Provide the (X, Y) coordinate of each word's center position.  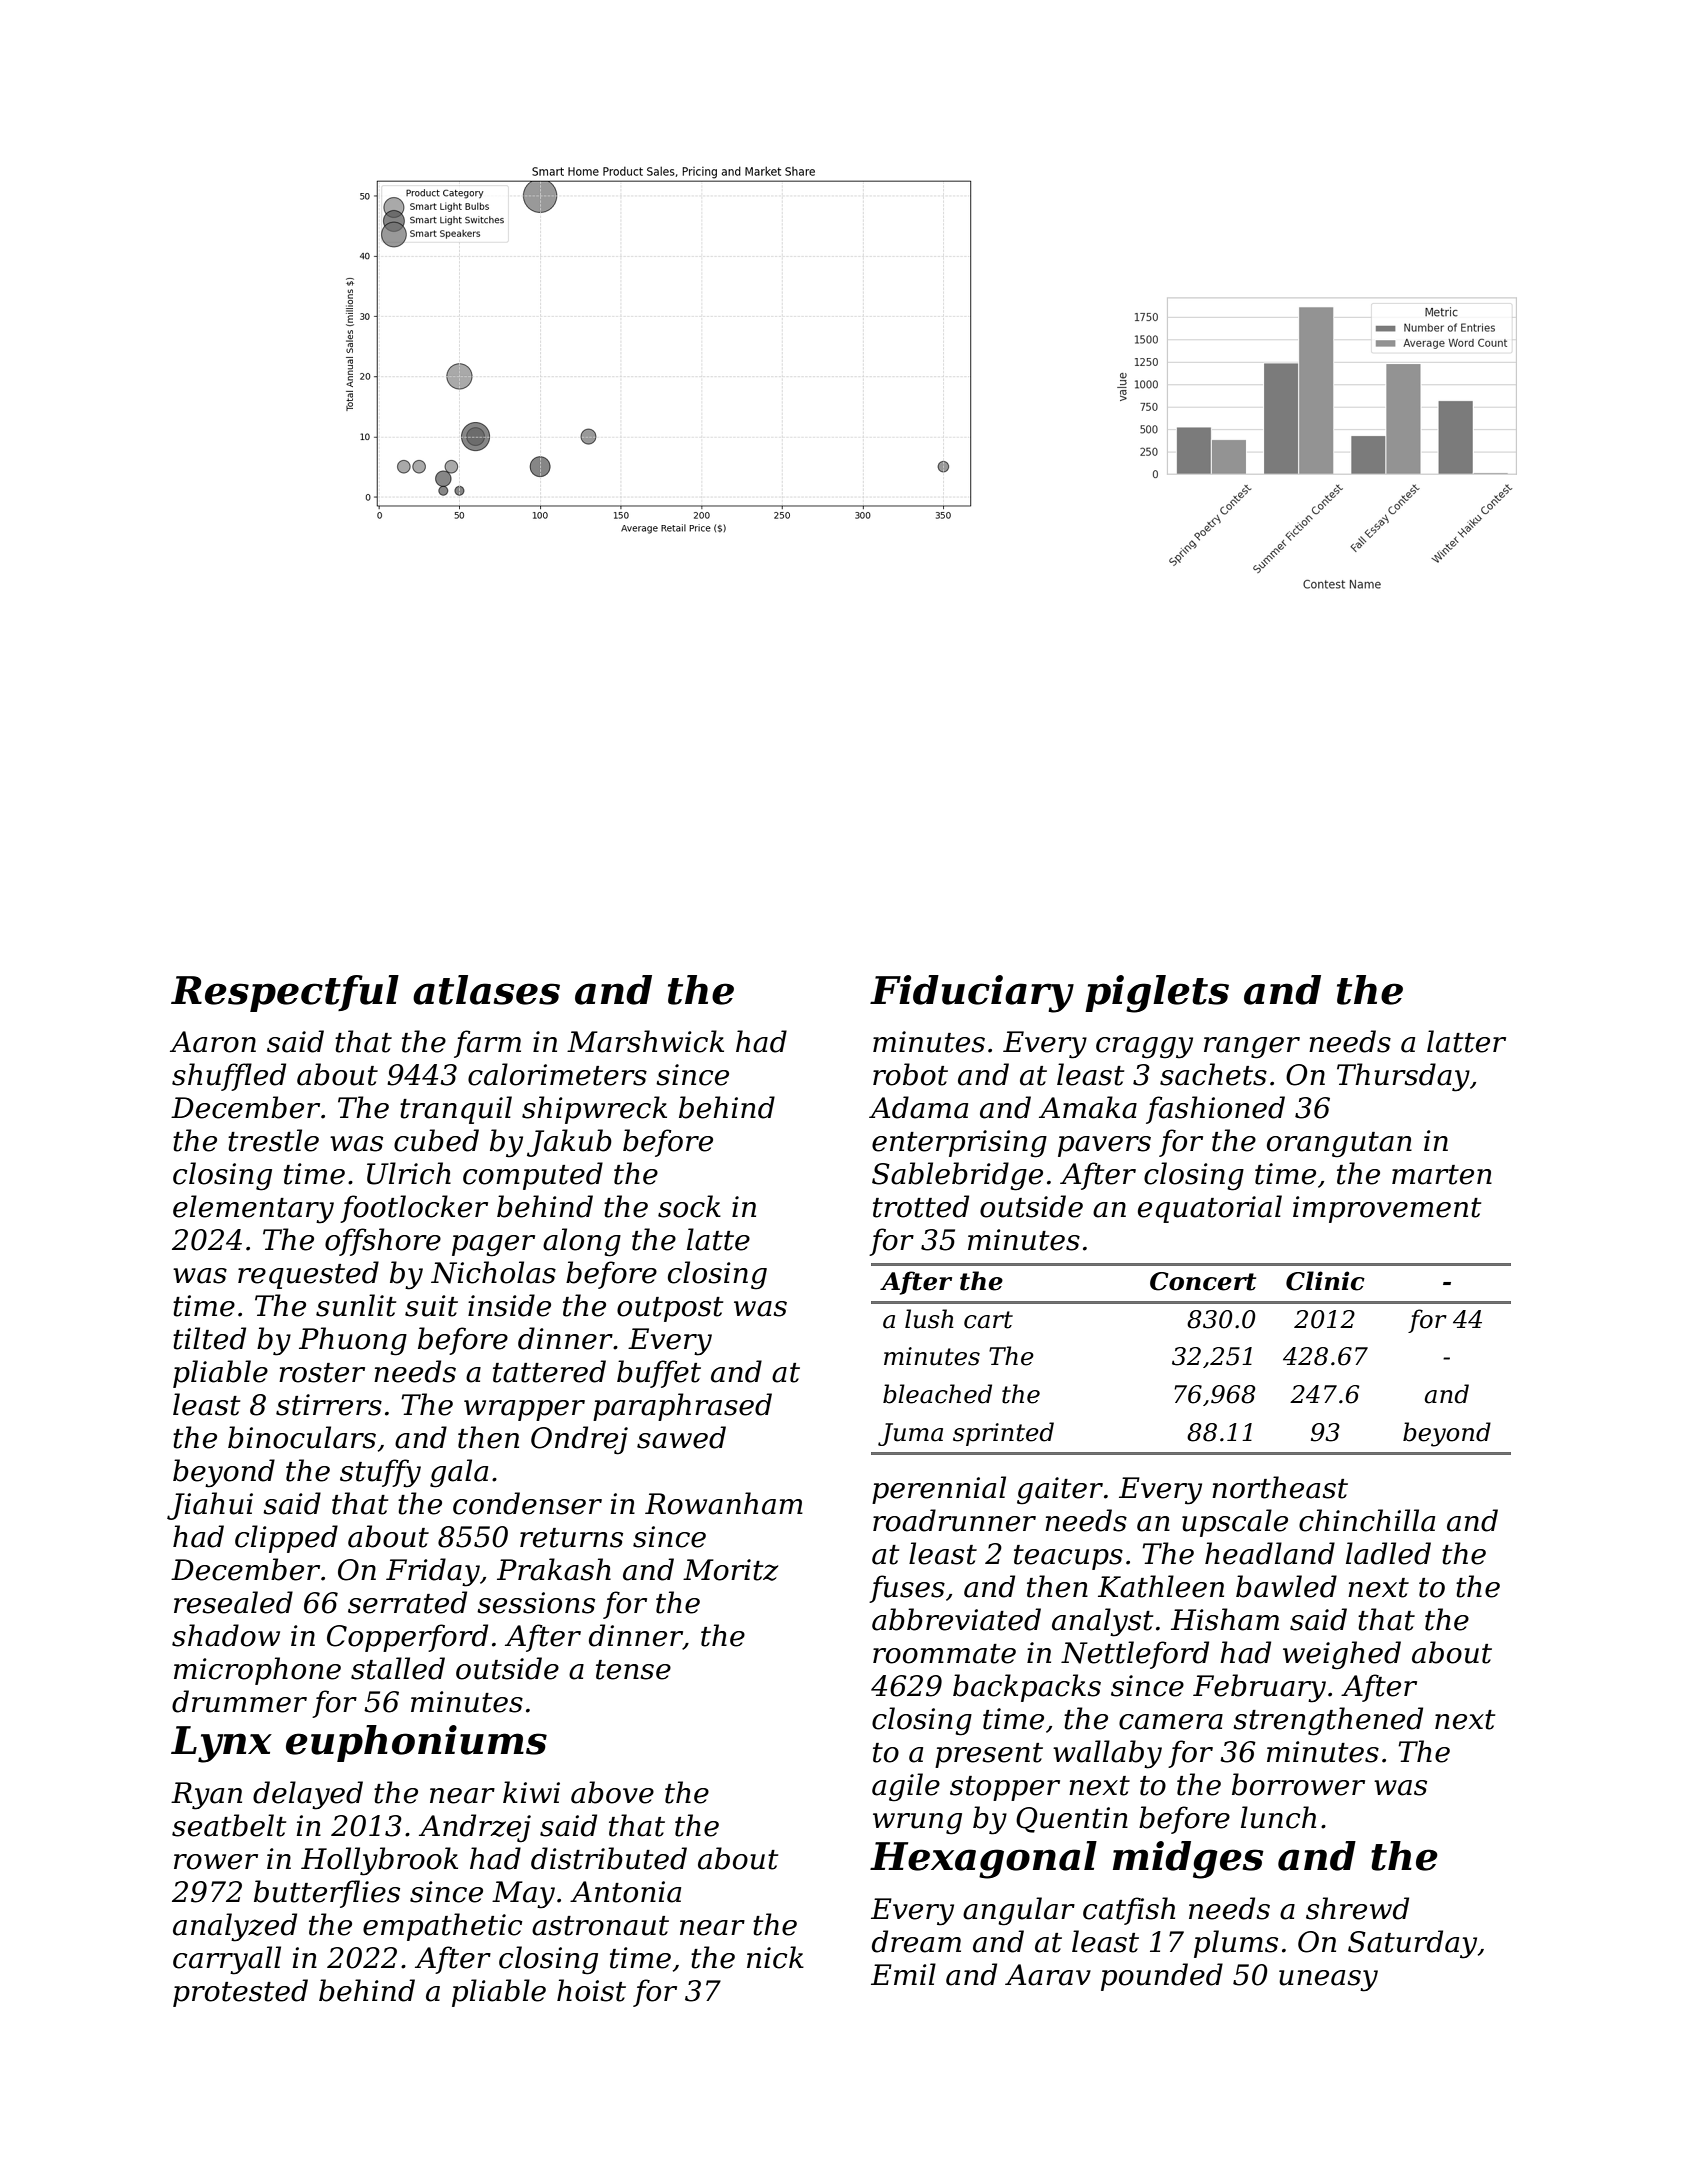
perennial (939, 1490)
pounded (1162, 1977)
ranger (1252, 1048)
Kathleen (1161, 1586)
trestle (273, 1140)
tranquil (456, 1110)
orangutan (1339, 1145)
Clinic (1325, 1281)
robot (910, 1074)
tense (633, 1670)
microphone (257, 1671)
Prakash (554, 1569)
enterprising (959, 1144)
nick (775, 1957)
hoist (591, 1990)
